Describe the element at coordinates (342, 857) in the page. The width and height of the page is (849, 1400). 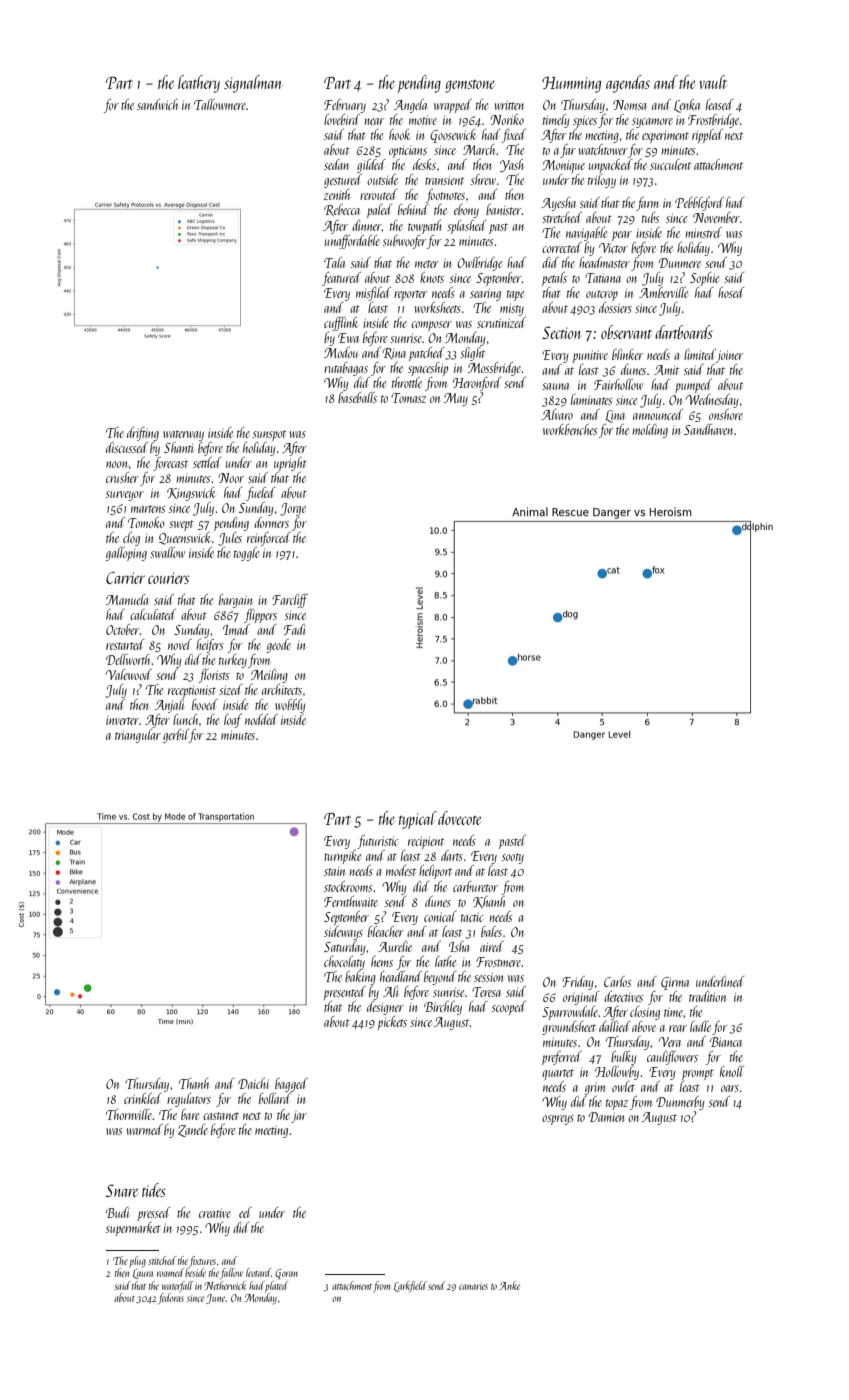
I see `turnpike` at that location.
